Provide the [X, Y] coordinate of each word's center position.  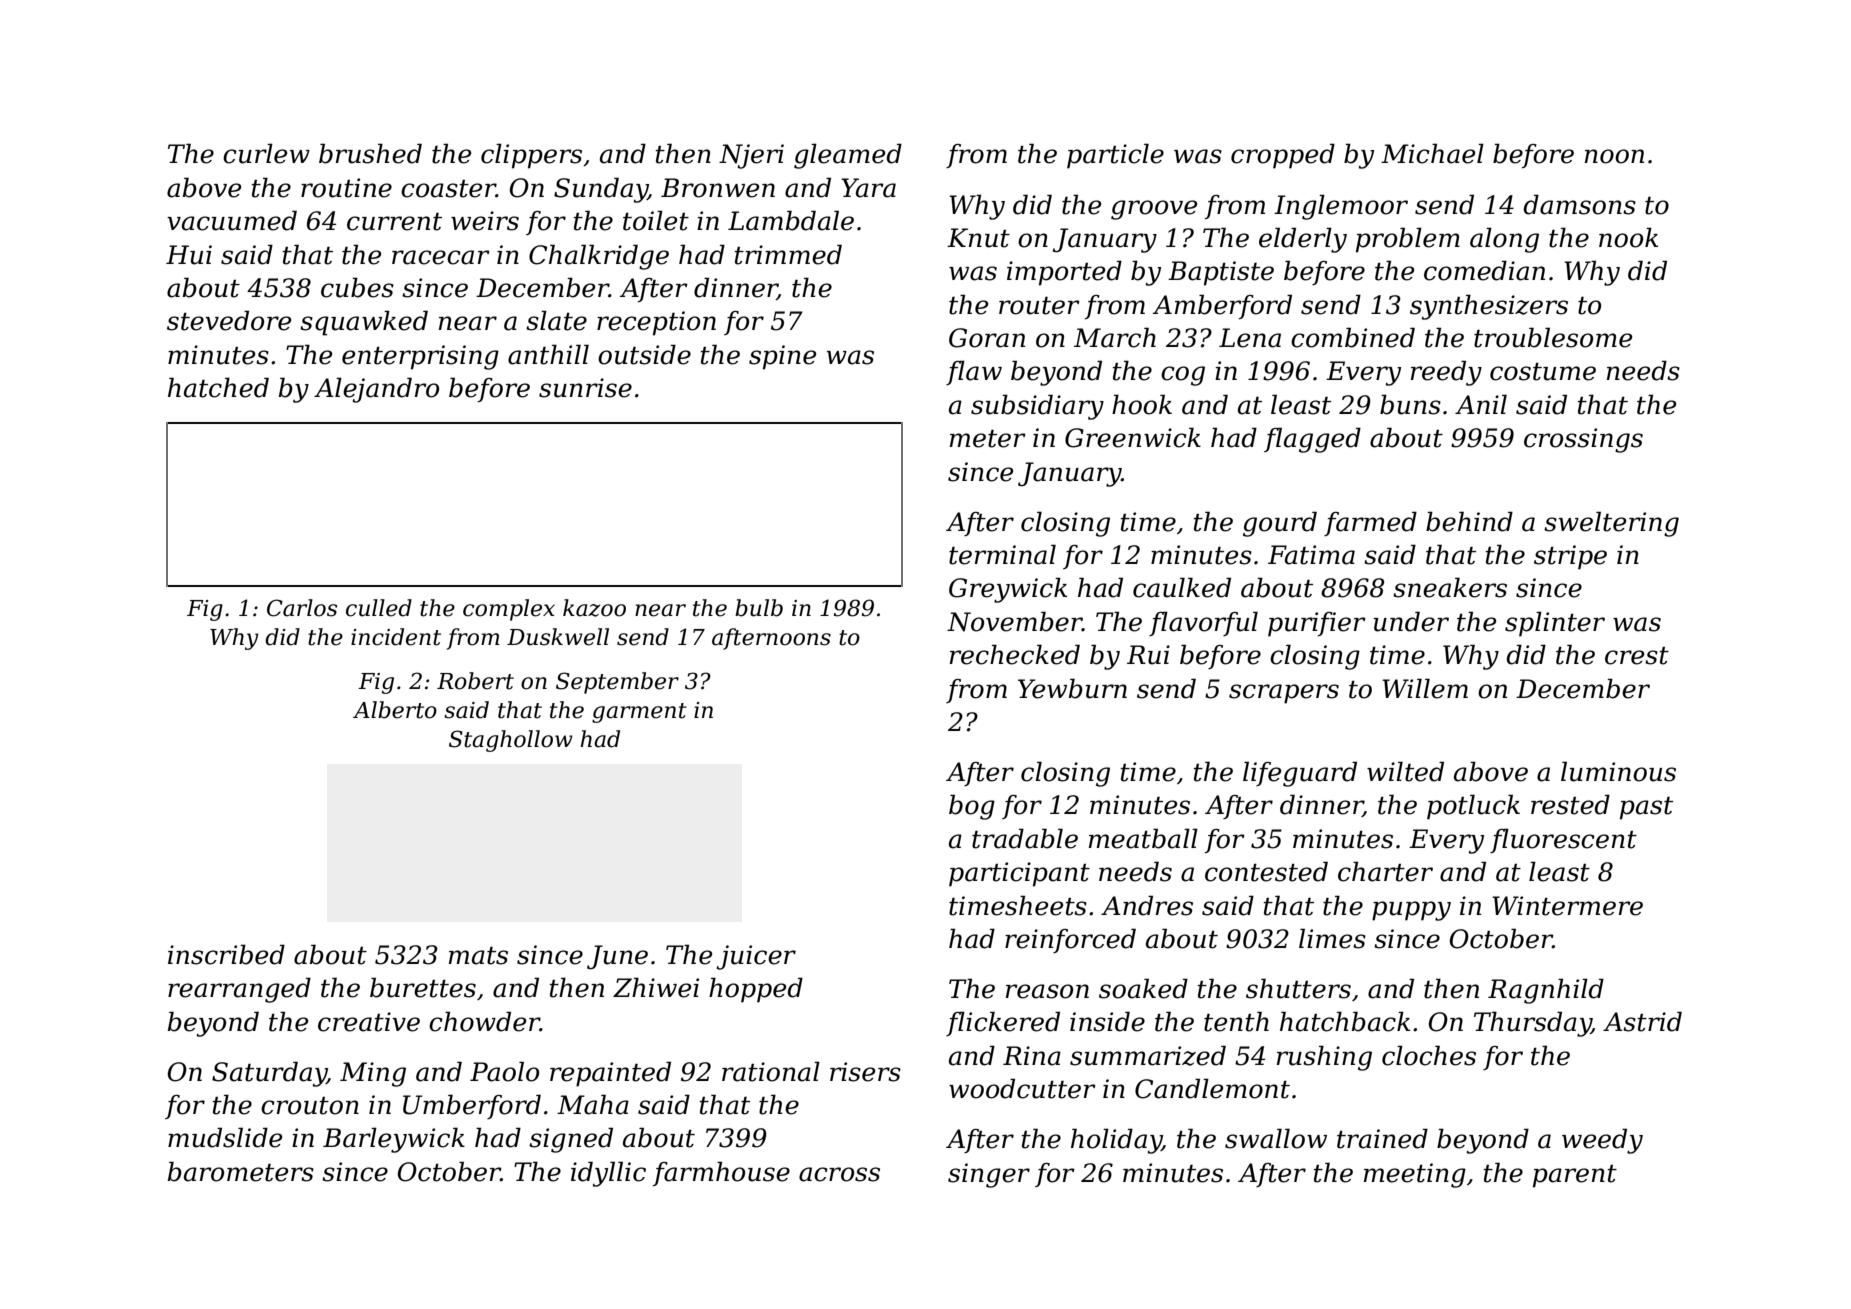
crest [1637, 656]
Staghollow [511, 741]
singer [989, 1175]
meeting [1415, 1175]
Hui [189, 255]
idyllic [608, 1174]
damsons [1579, 204]
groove [1154, 210]
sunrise [585, 388]
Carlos [302, 608]
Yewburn [1072, 688]
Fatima [1311, 555]
